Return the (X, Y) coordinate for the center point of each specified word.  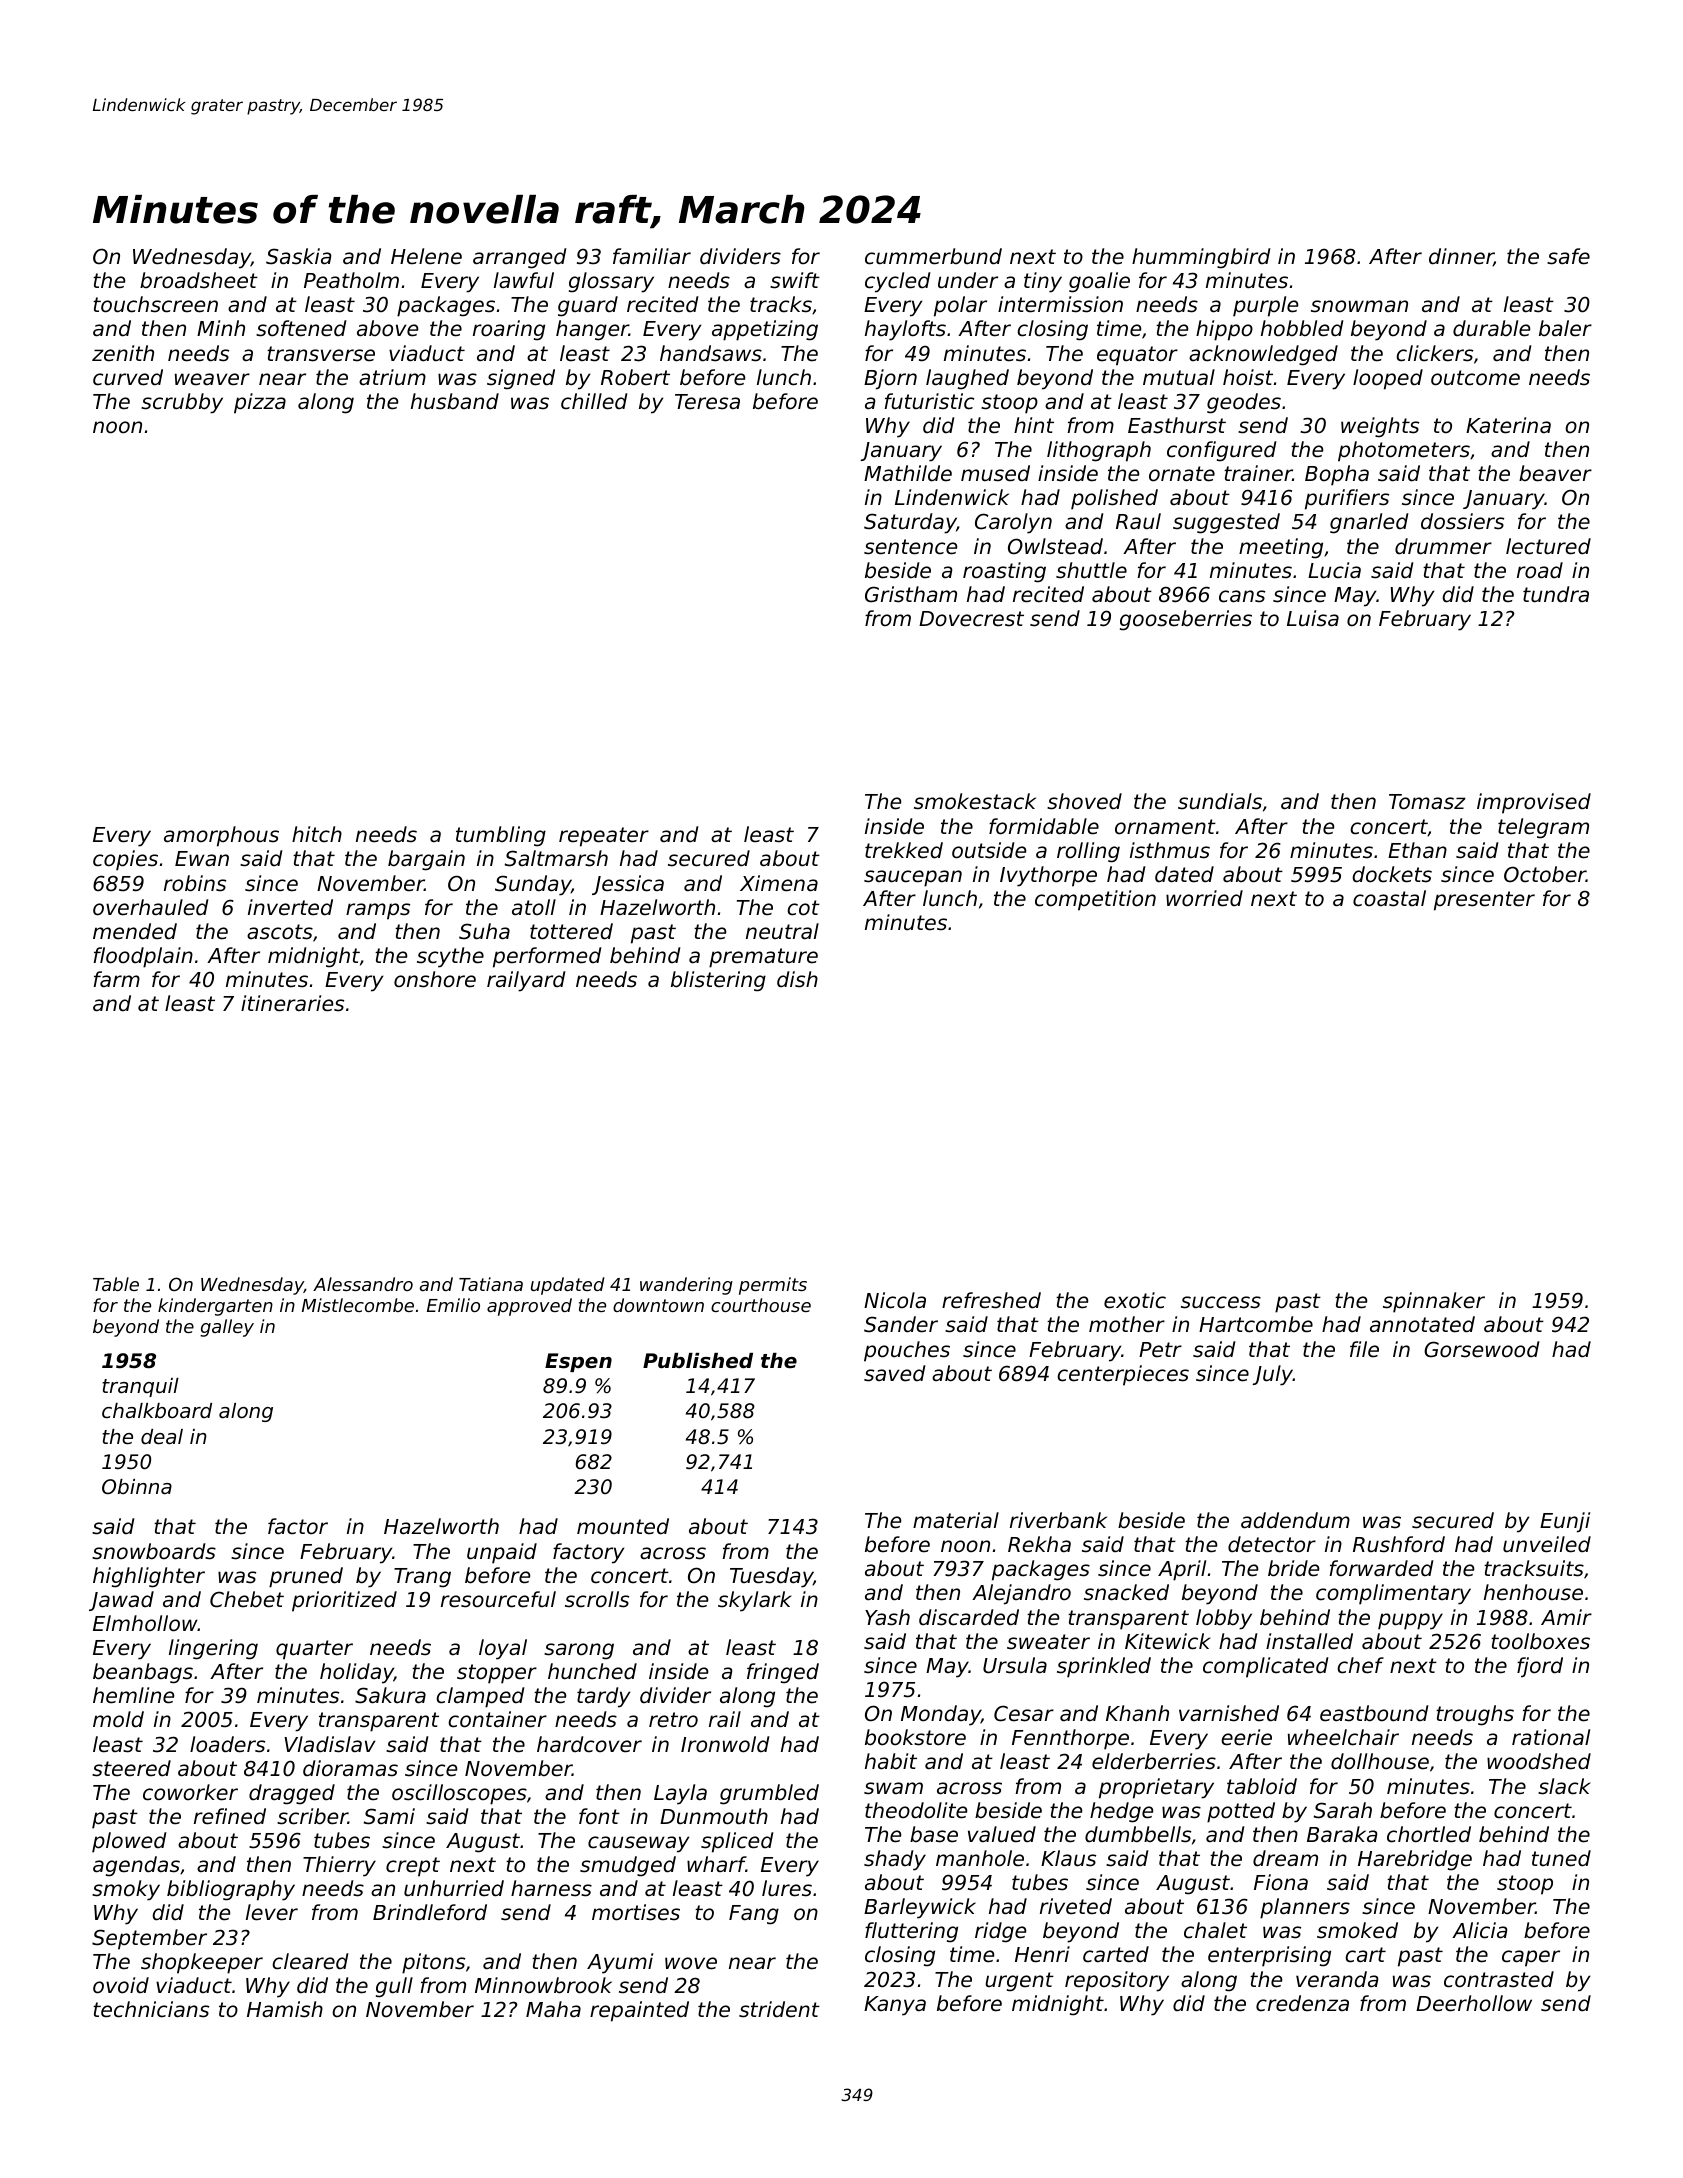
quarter (314, 1650)
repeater (604, 837)
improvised (1534, 803)
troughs (1475, 1715)
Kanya (895, 2006)
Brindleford (430, 1912)
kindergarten (215, 1307)
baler (1565, 328)
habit (891, 1761)
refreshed (991, 1300)
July (1272, 1375)
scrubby (182, 403)
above (387, 328)
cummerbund (933, 256)
